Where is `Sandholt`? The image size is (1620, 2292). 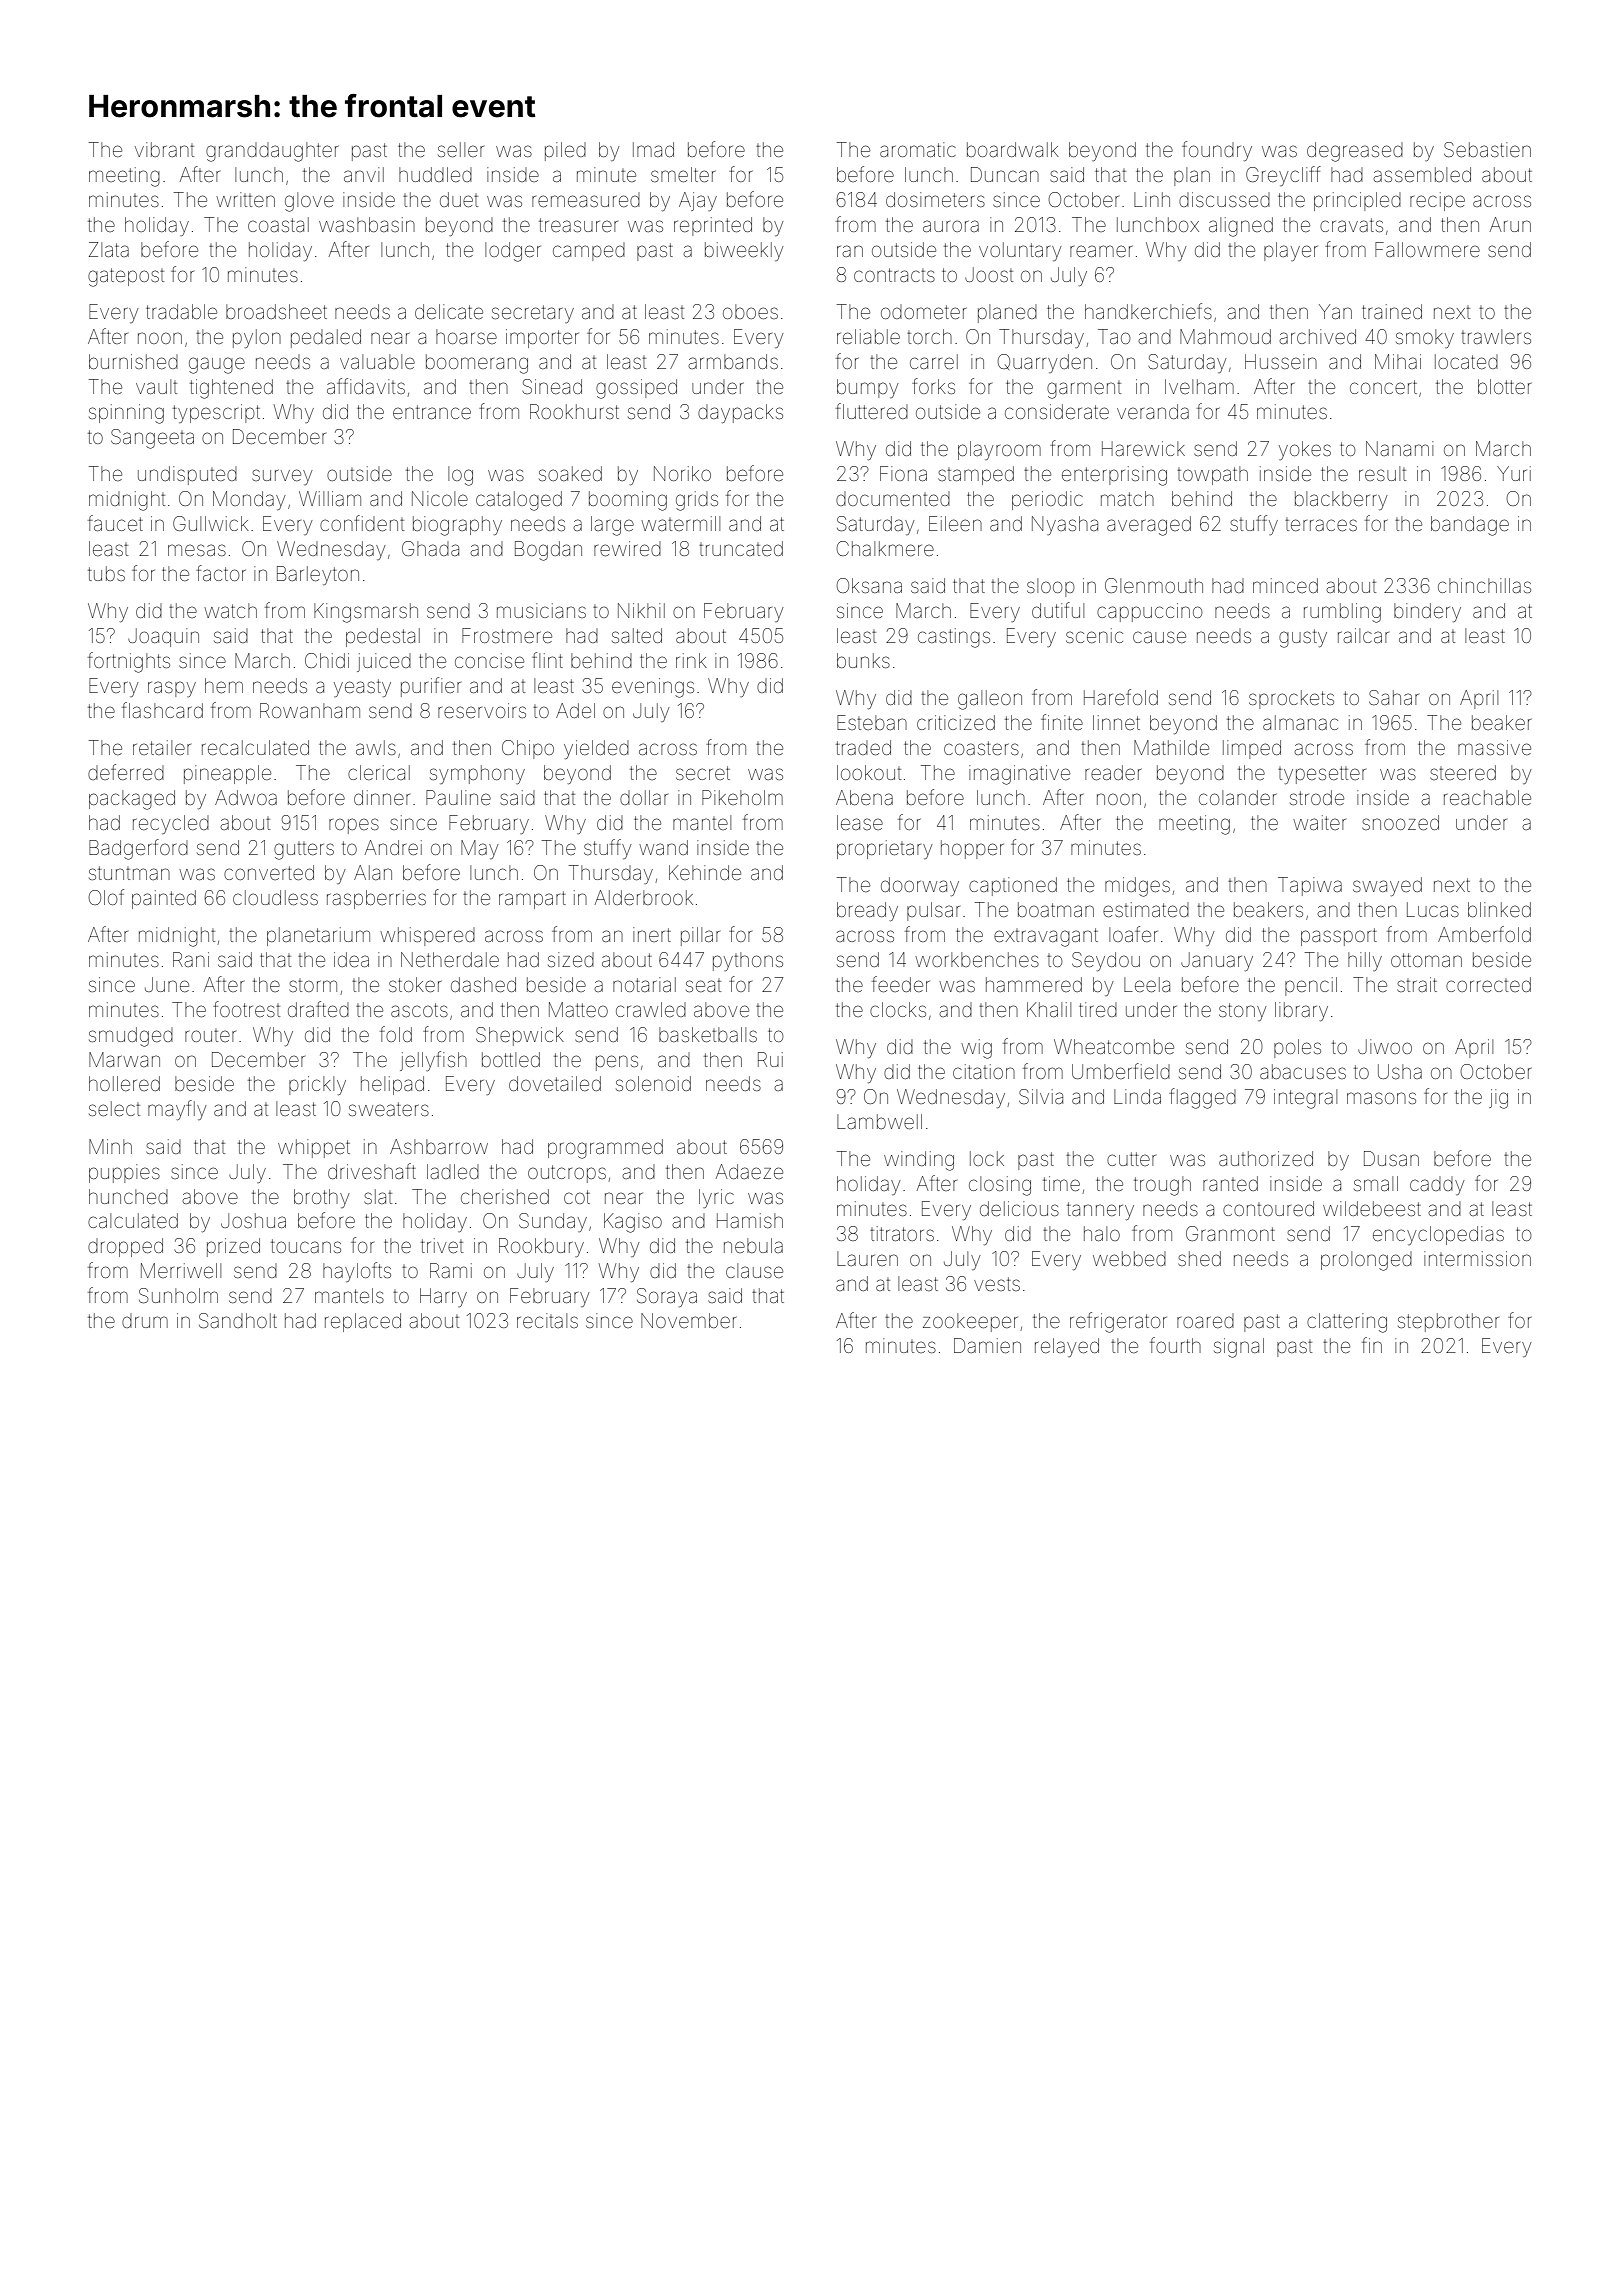
Sandholt is located at coordinates (238, 1320).
